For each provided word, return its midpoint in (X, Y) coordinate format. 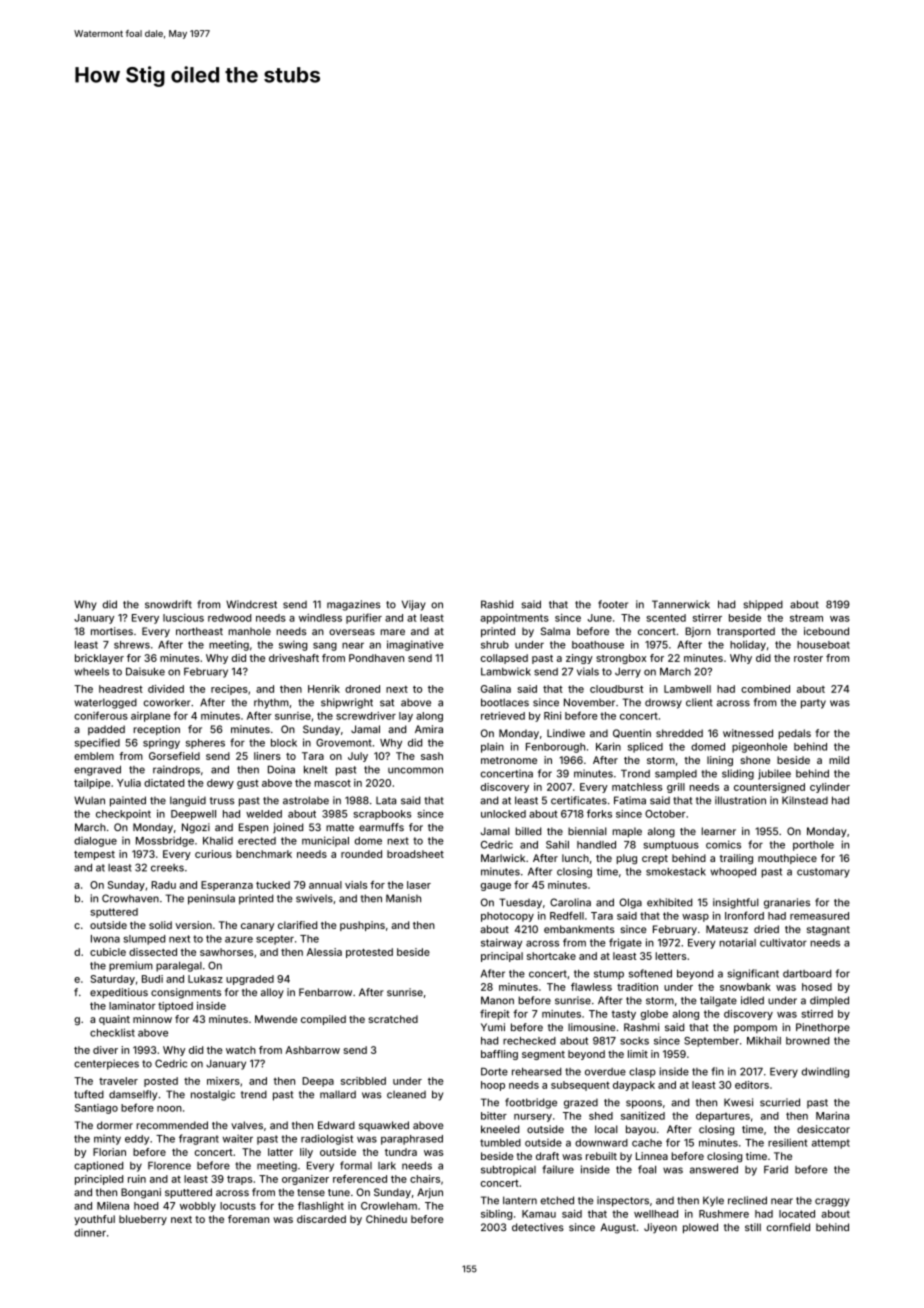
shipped (763, 605)
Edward (336, 1125)
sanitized (643, 1115)
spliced (645, 747)
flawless (591, 987)
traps (239, 1180)
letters (671, 956)
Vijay (414, 605)
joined (288, 828)
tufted (89, 1094)
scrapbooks (382, 815)
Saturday (113, 980)
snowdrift (168, 604)
